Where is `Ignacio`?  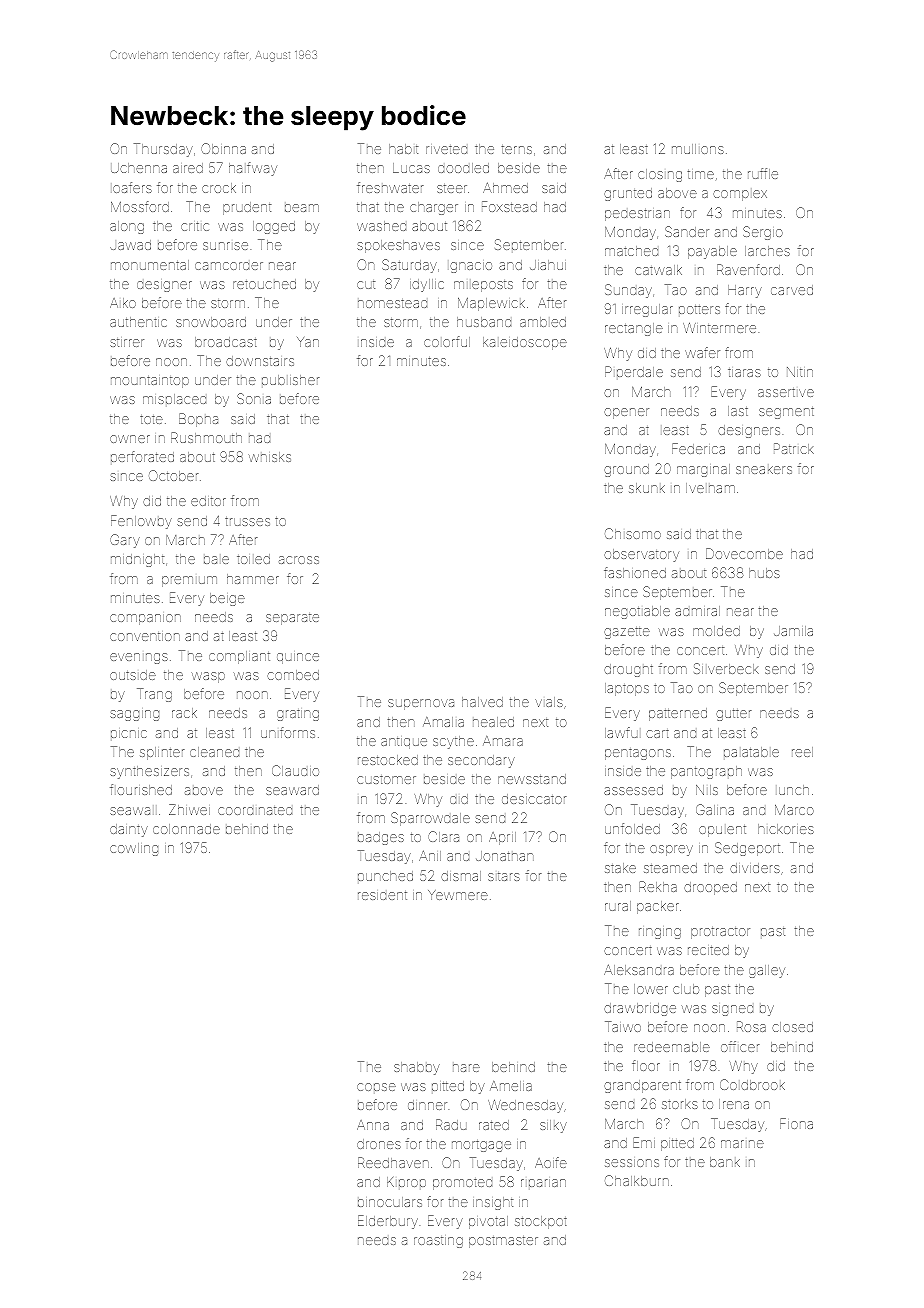 Ignacio is located at coordinates (471, 267).
